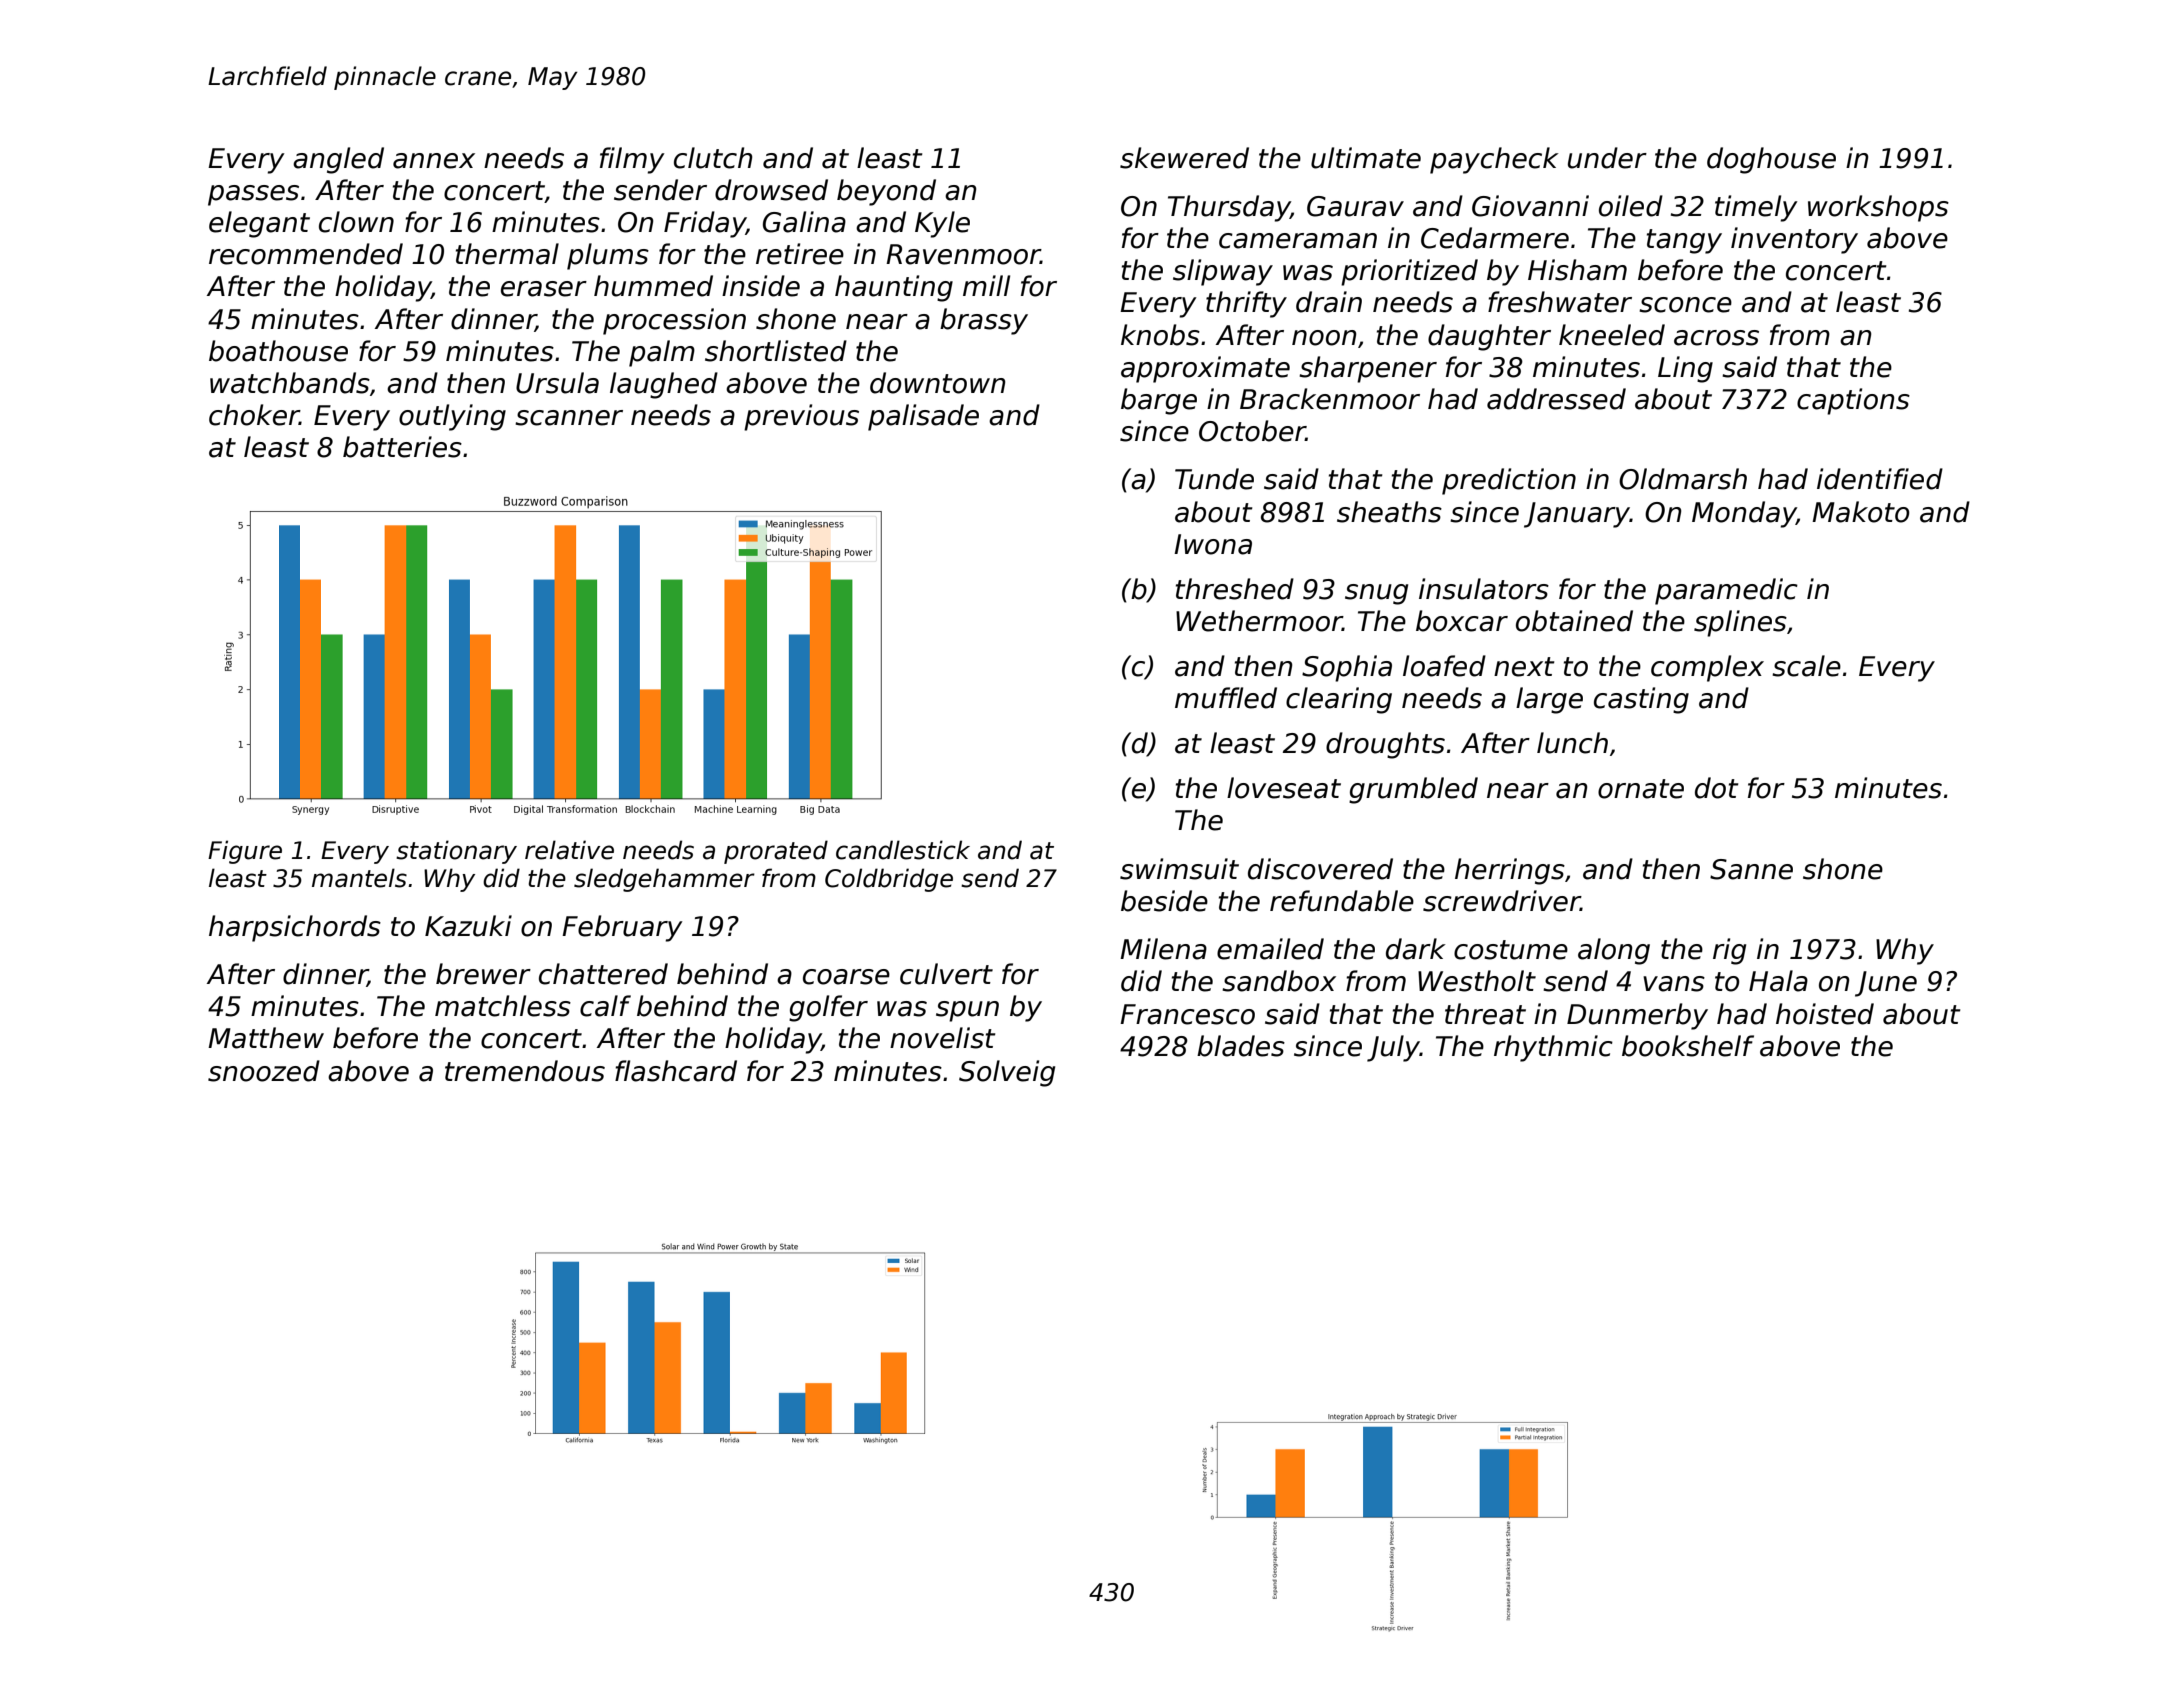  Describe the element at coordinates (278, 351) in the screenshot. I see `boathouse` at that location.
